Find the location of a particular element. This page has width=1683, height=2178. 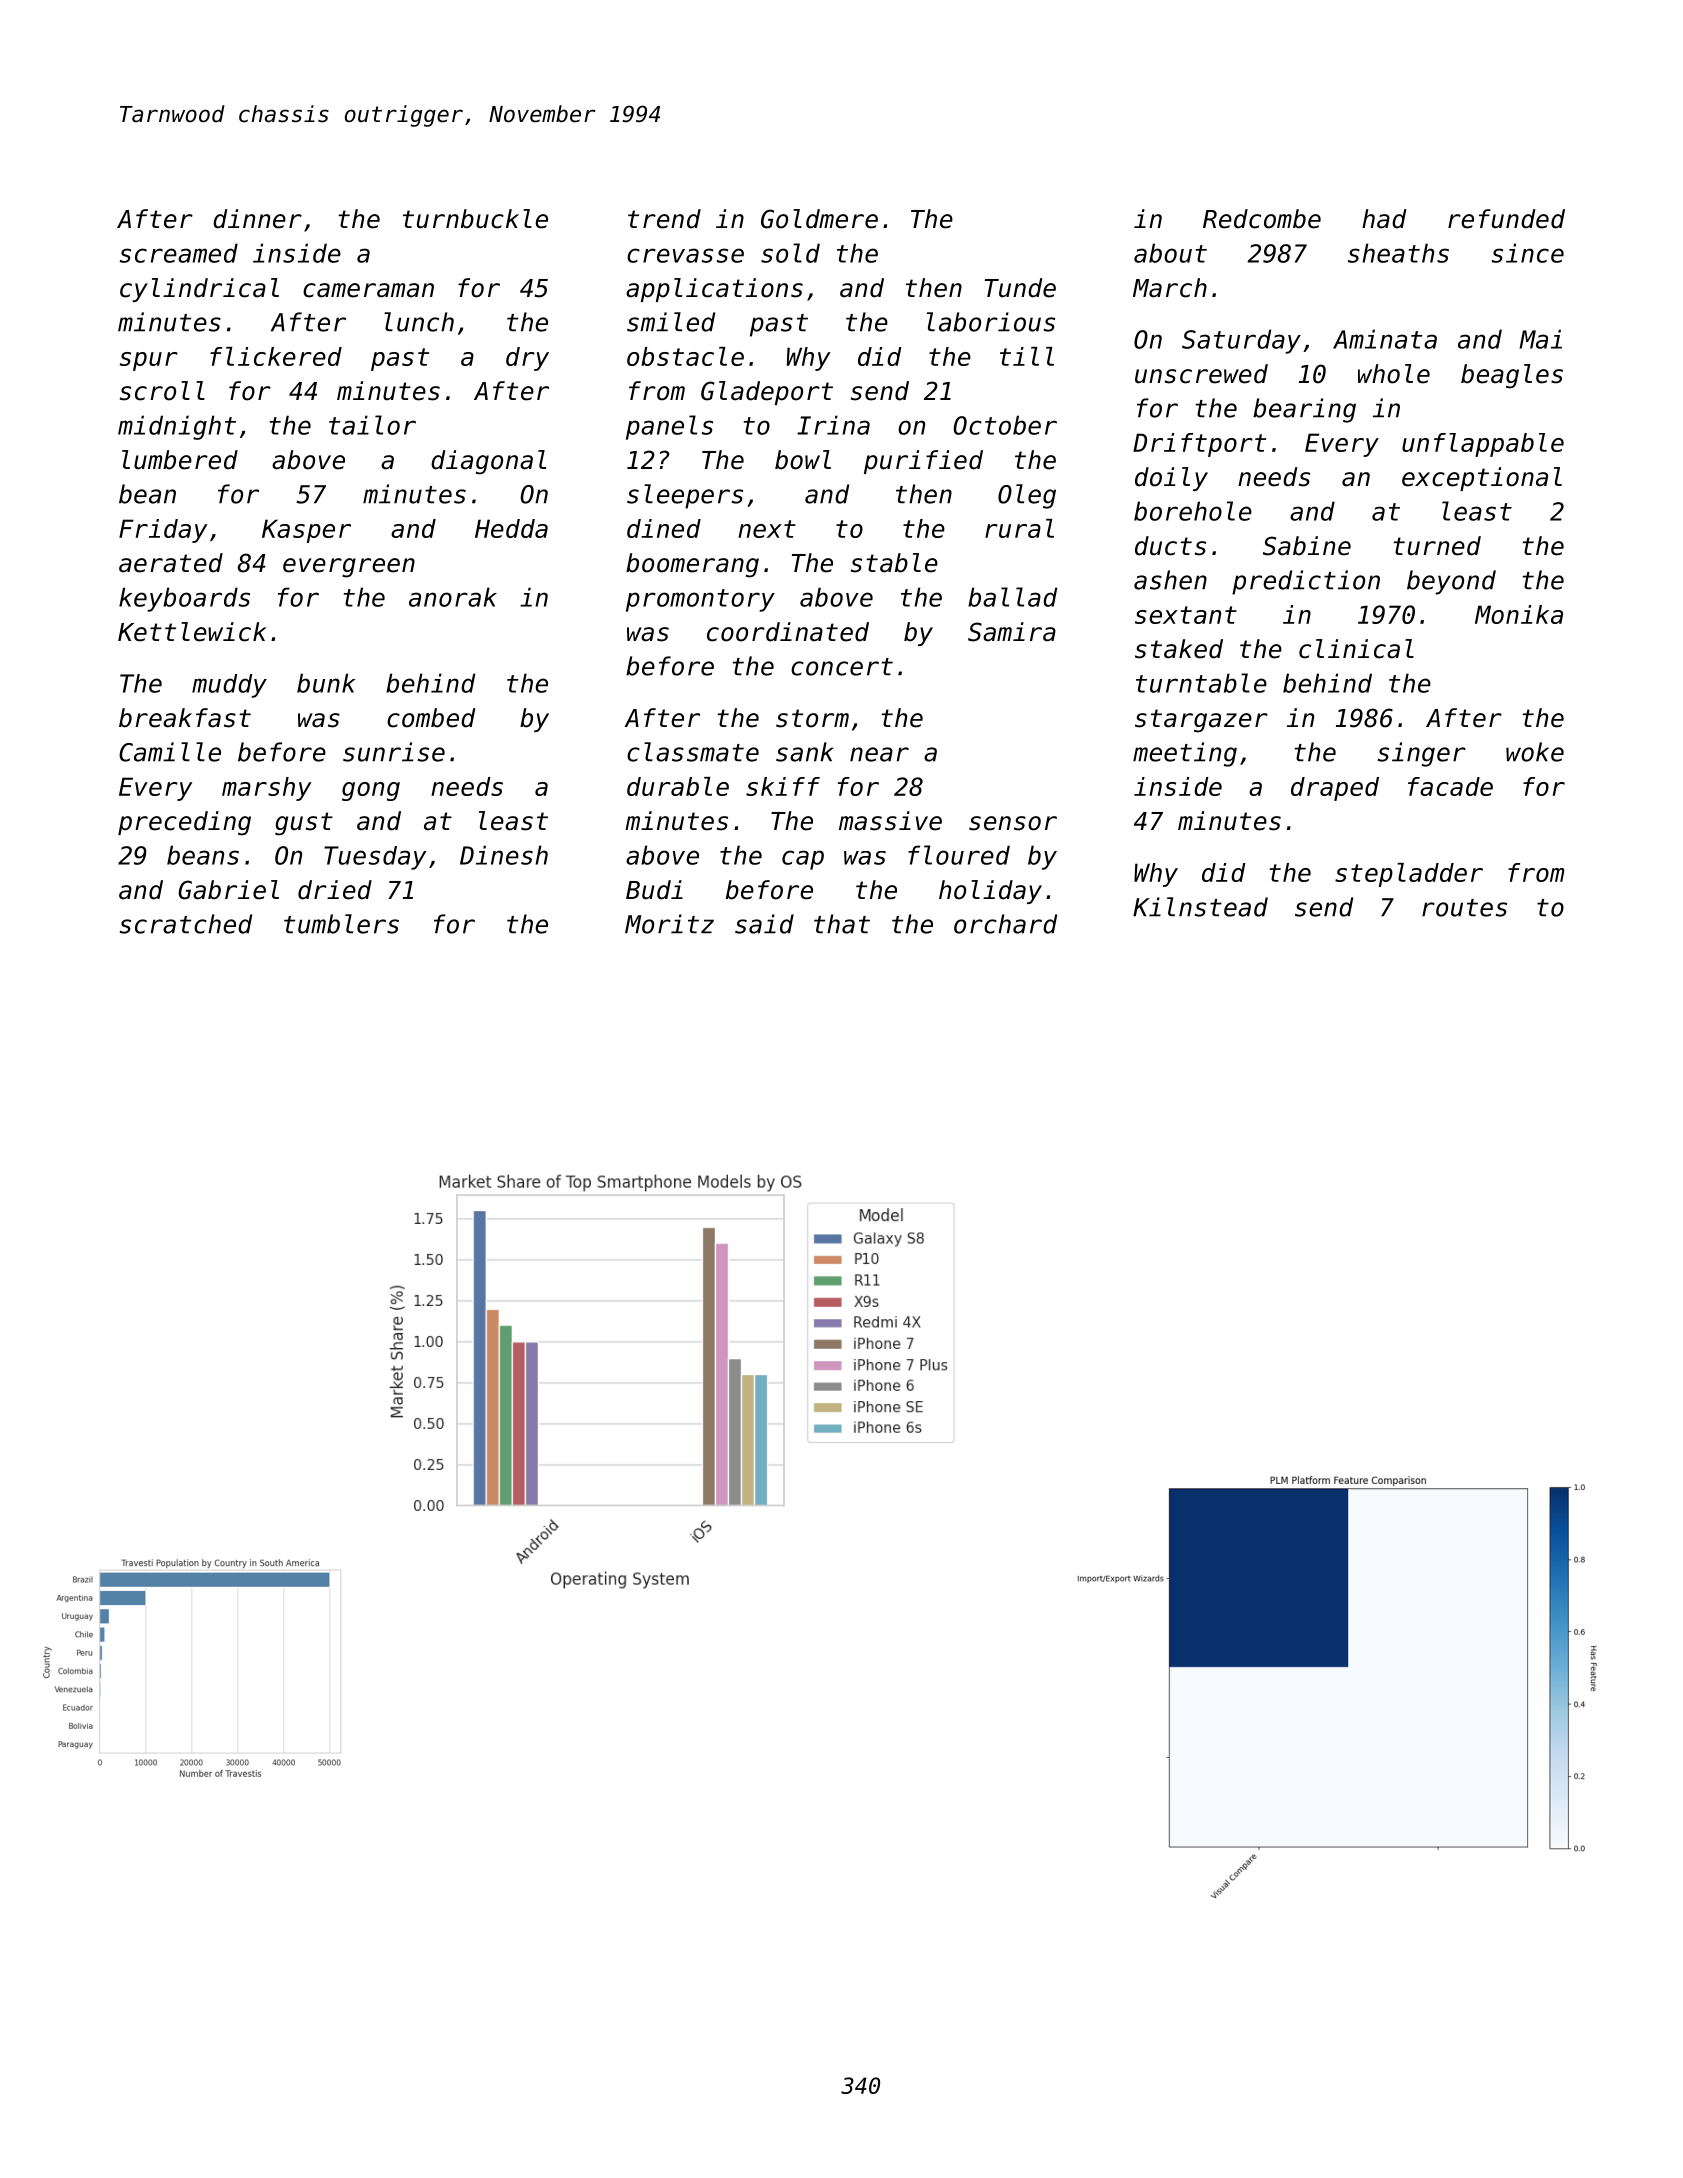

Kettlewick is located at coordinates (192, 632).
